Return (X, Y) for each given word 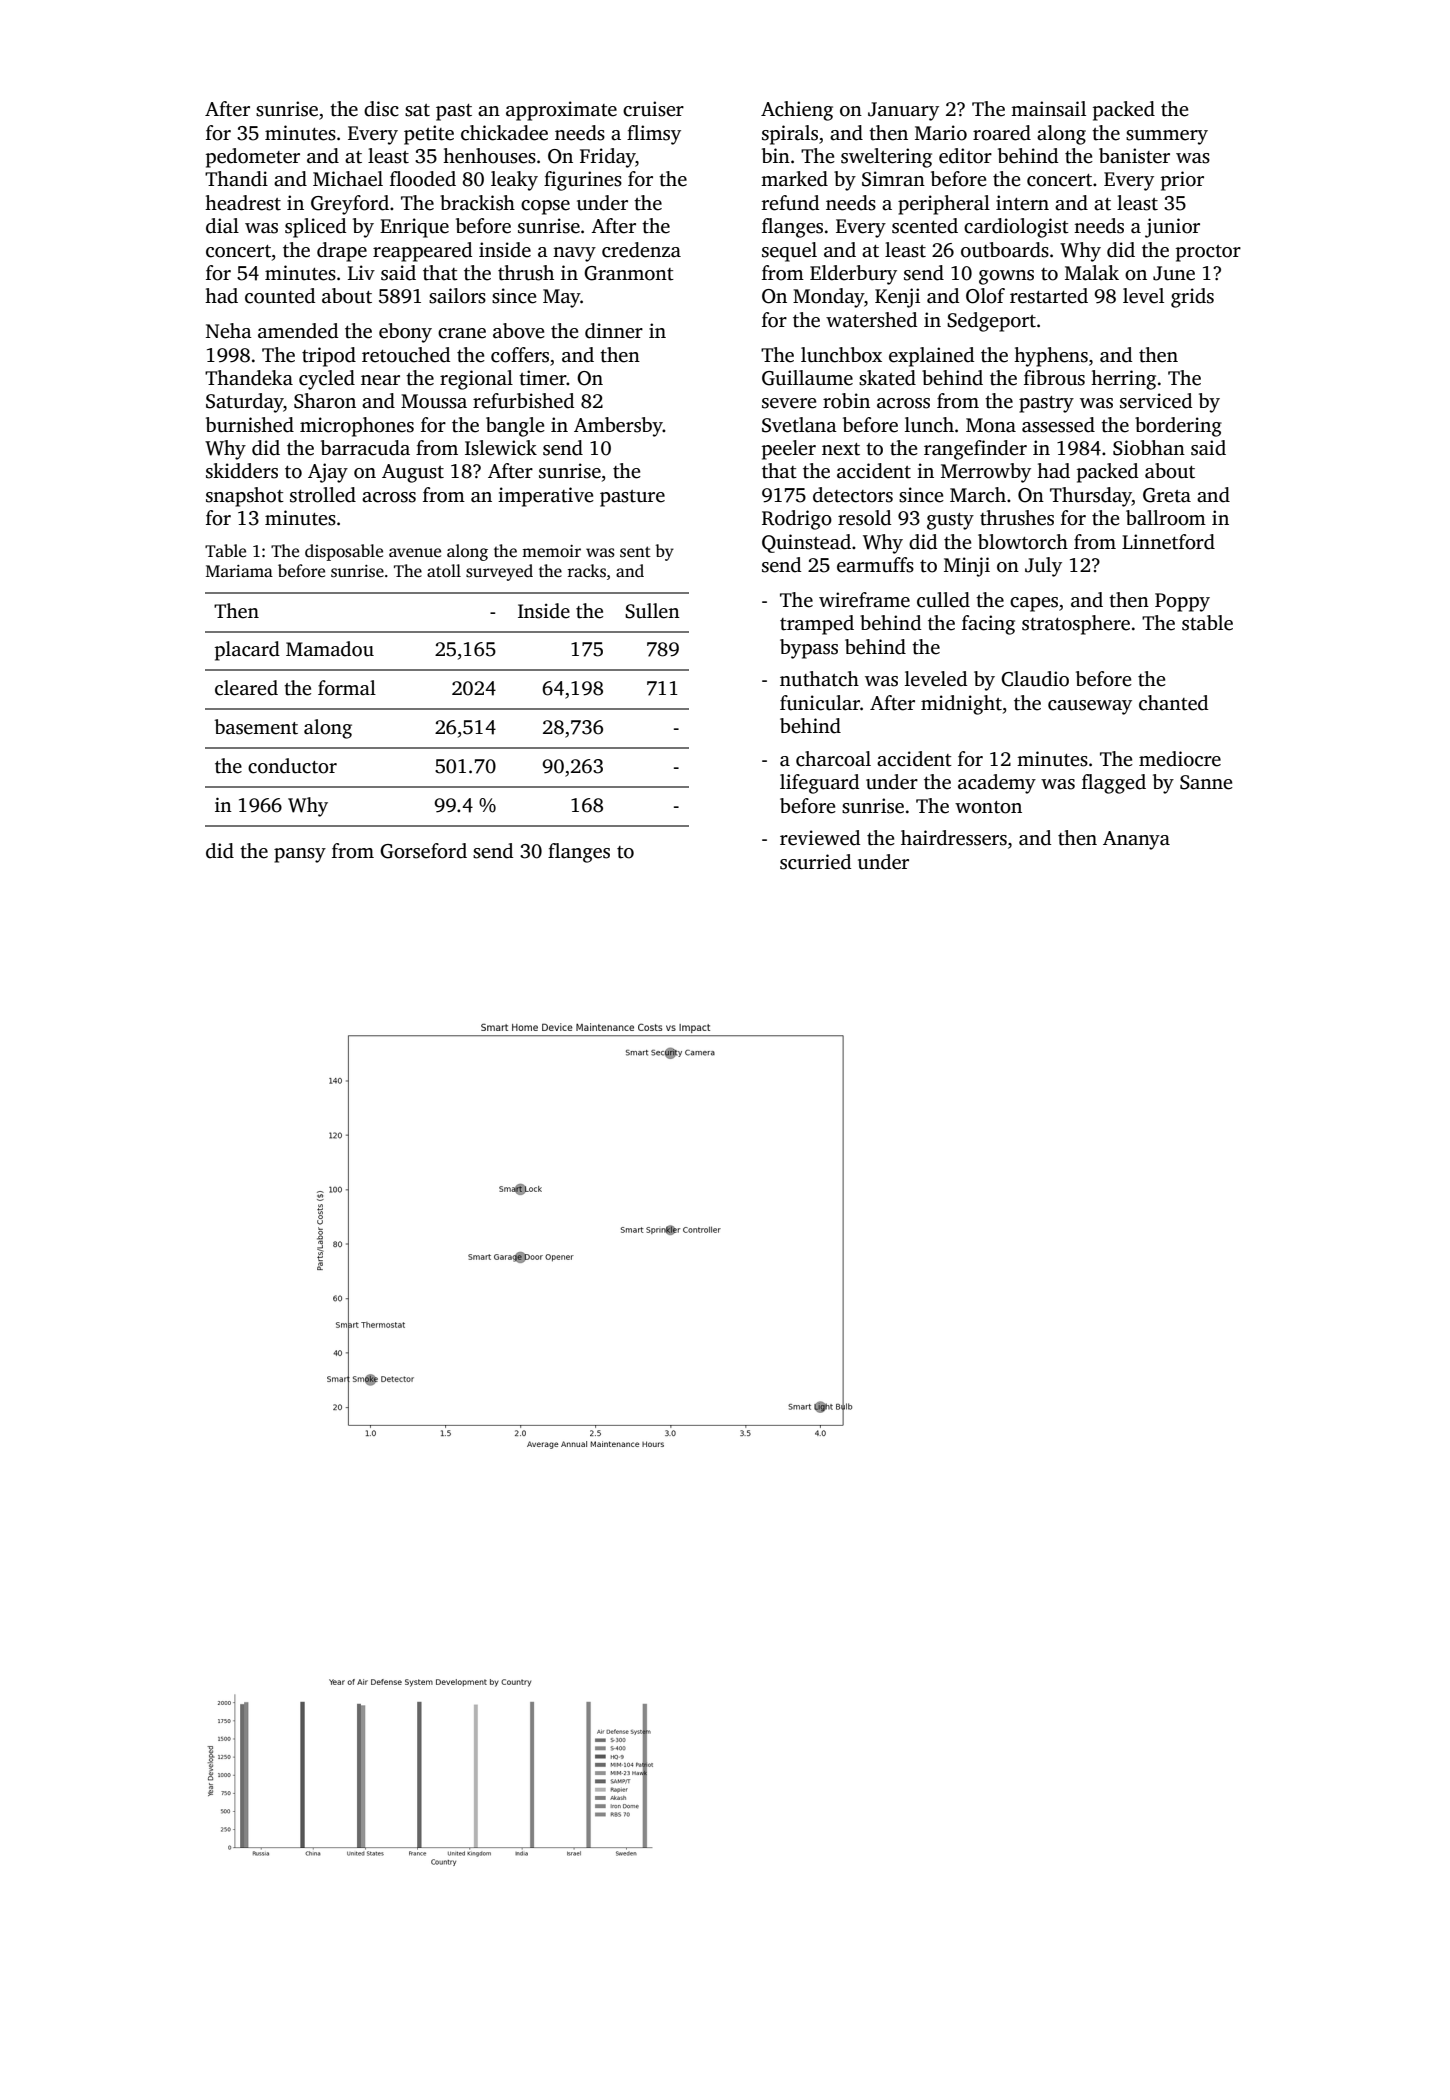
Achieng (797, 111)
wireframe (864, 600)
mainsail (1048, 109)
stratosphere (1076, 625)
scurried (815, 862)
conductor (292, 766)
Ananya (1136, 840)
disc (381, 109)
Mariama (239, 571)
